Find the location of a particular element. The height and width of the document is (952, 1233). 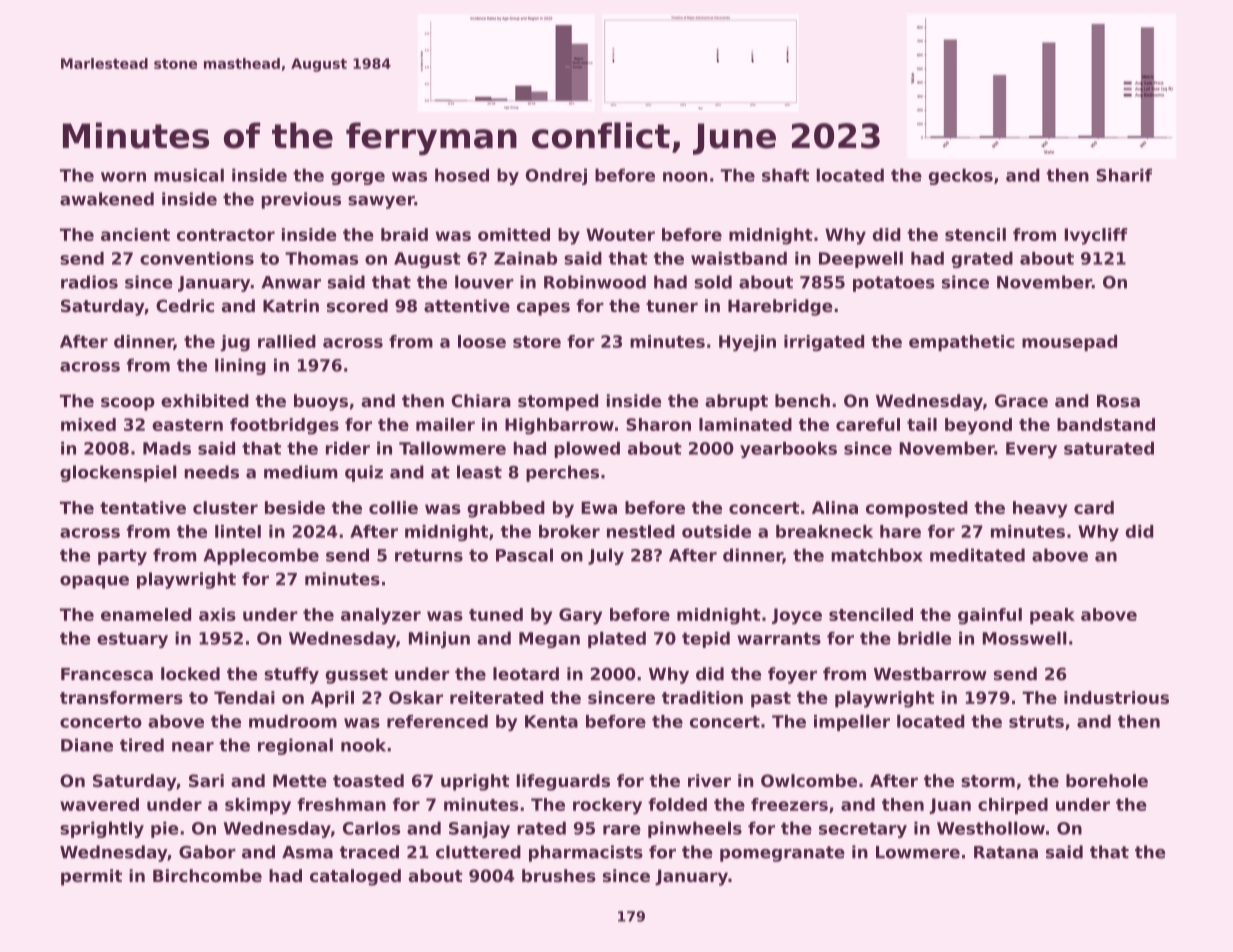

stuffy is located at coordinates (291, 675).
